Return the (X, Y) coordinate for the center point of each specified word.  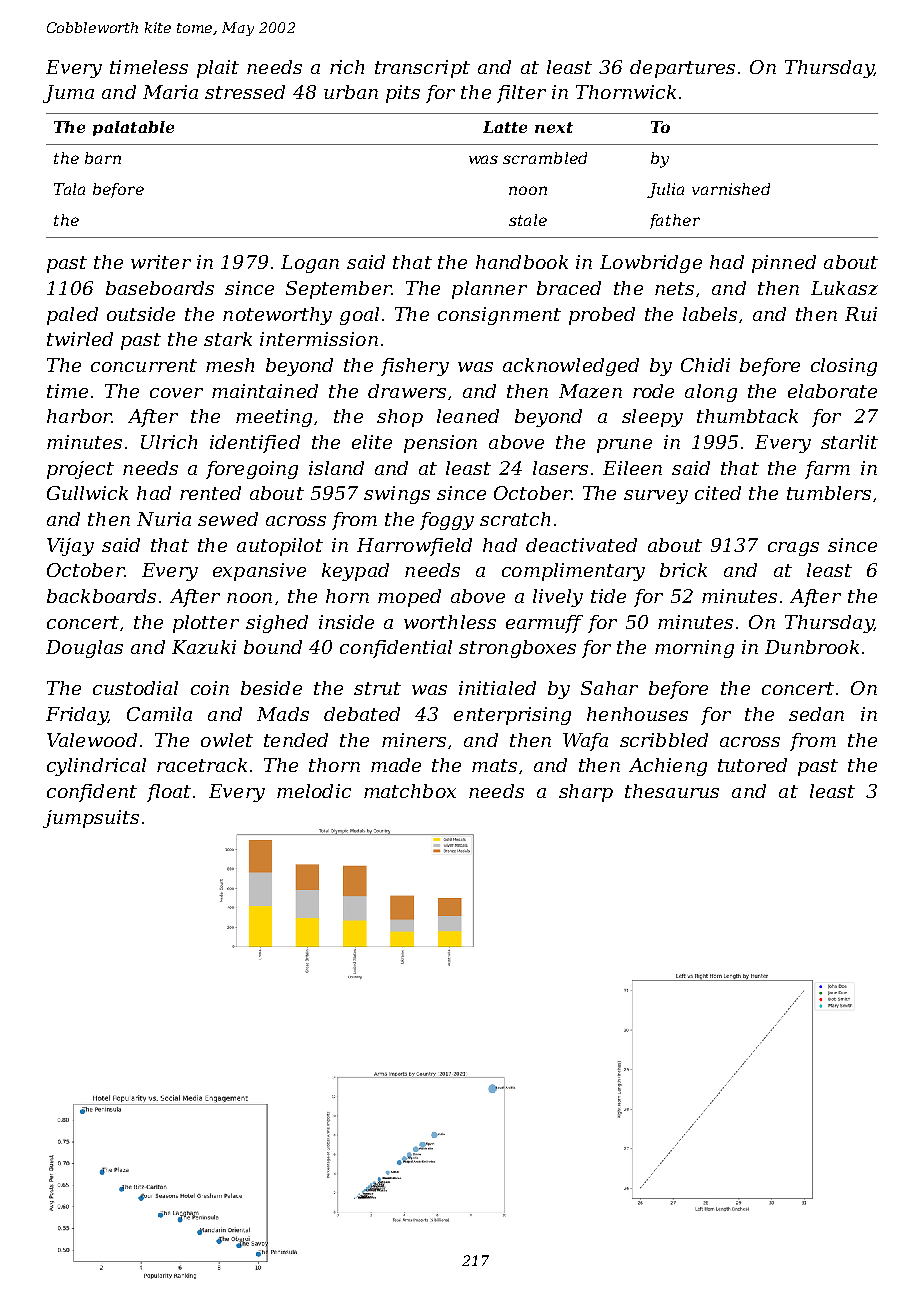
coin (210, 688)
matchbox (410, 791)
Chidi (705, 365)
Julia (665, 190)
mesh (230, 365)
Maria (170, 92)
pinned (784, 264)
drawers (407, 391)
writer (161, 262)
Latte (505, 127)
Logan (310, 264)
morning (694, 649)
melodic (314, 791)
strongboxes (517, 649)
